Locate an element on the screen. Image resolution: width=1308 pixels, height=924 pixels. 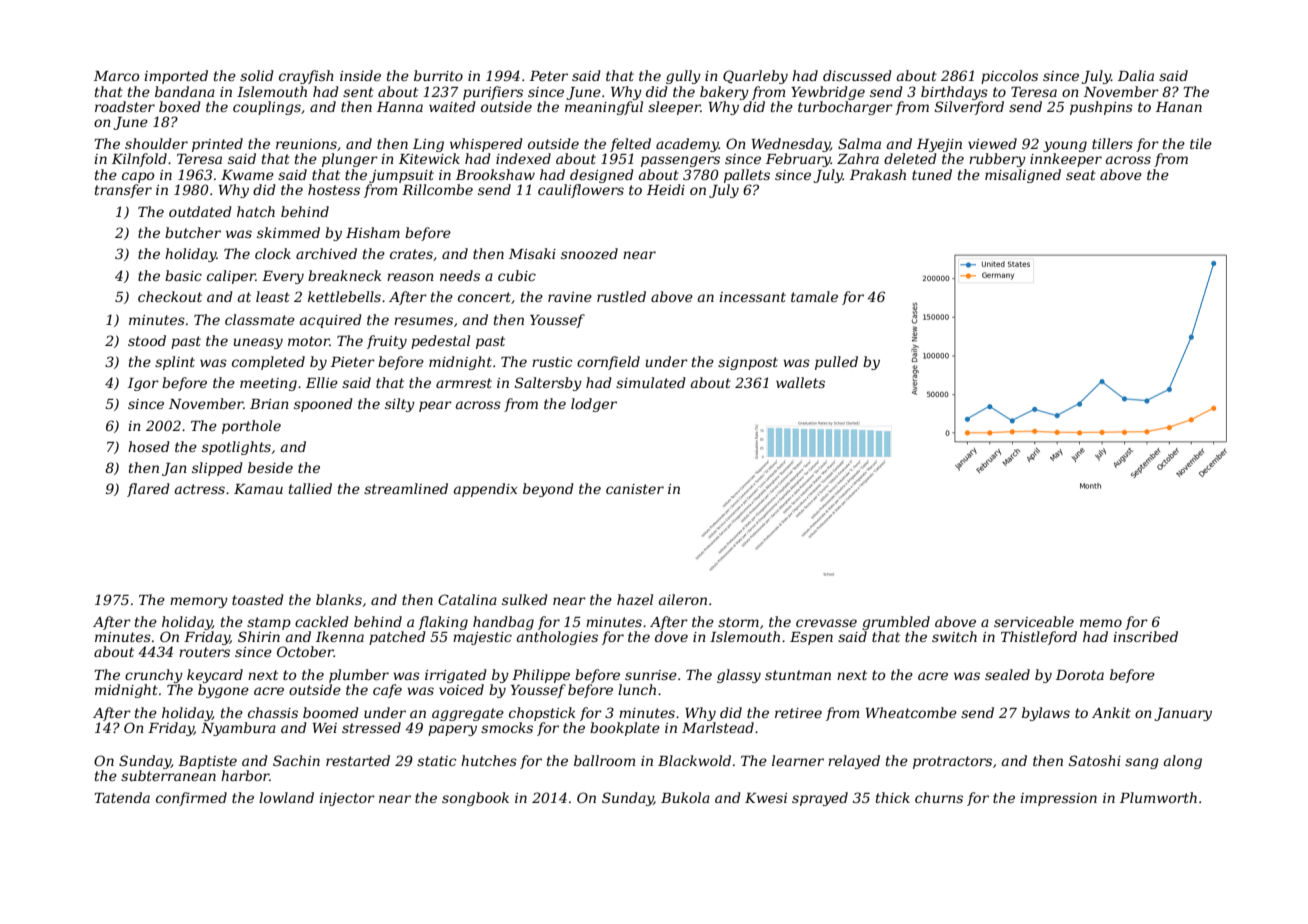
rustled is located at coordinates (621, 296).
